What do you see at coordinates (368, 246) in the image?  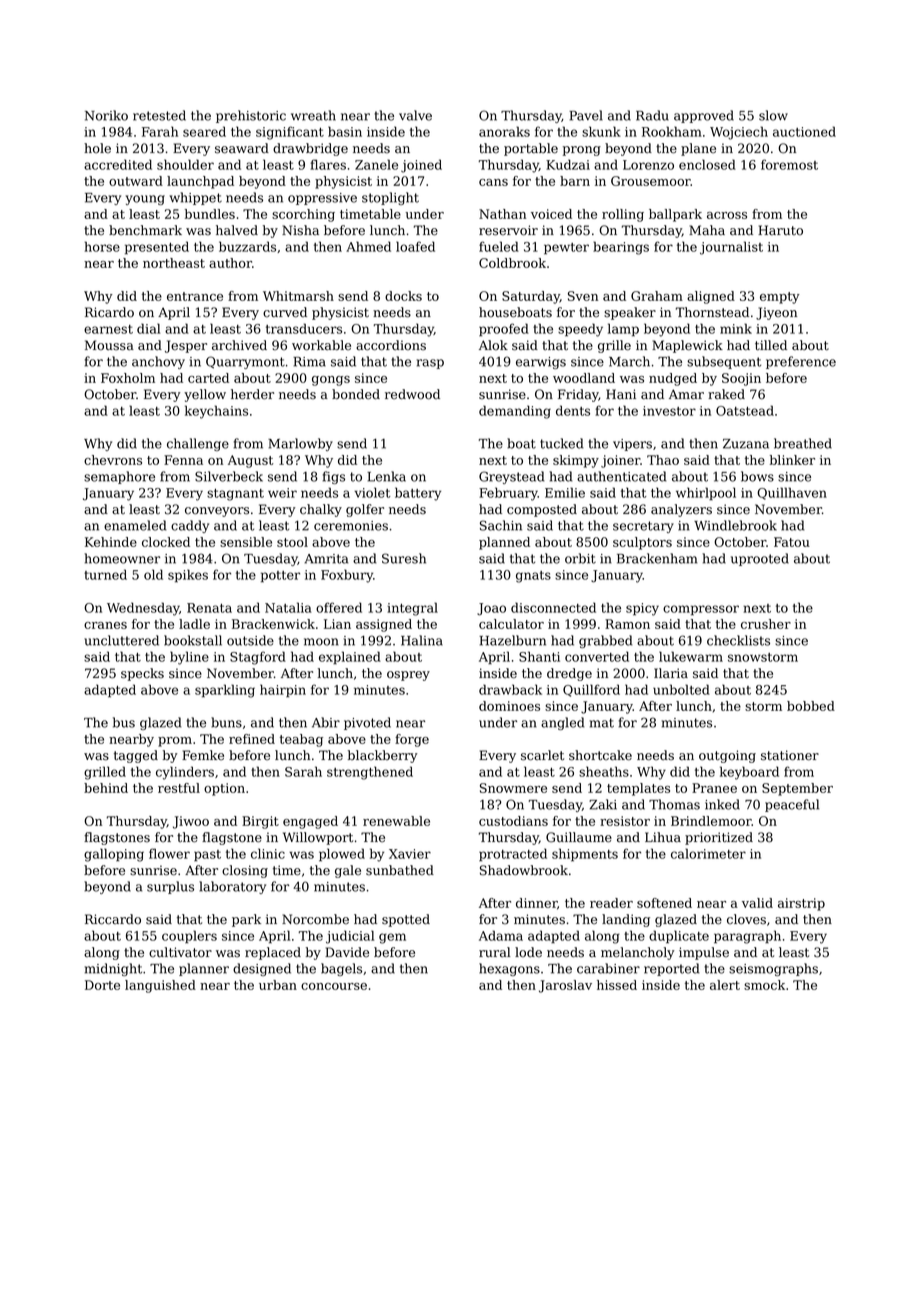 I see `Ahmed` at bounding box center [368, 246].
